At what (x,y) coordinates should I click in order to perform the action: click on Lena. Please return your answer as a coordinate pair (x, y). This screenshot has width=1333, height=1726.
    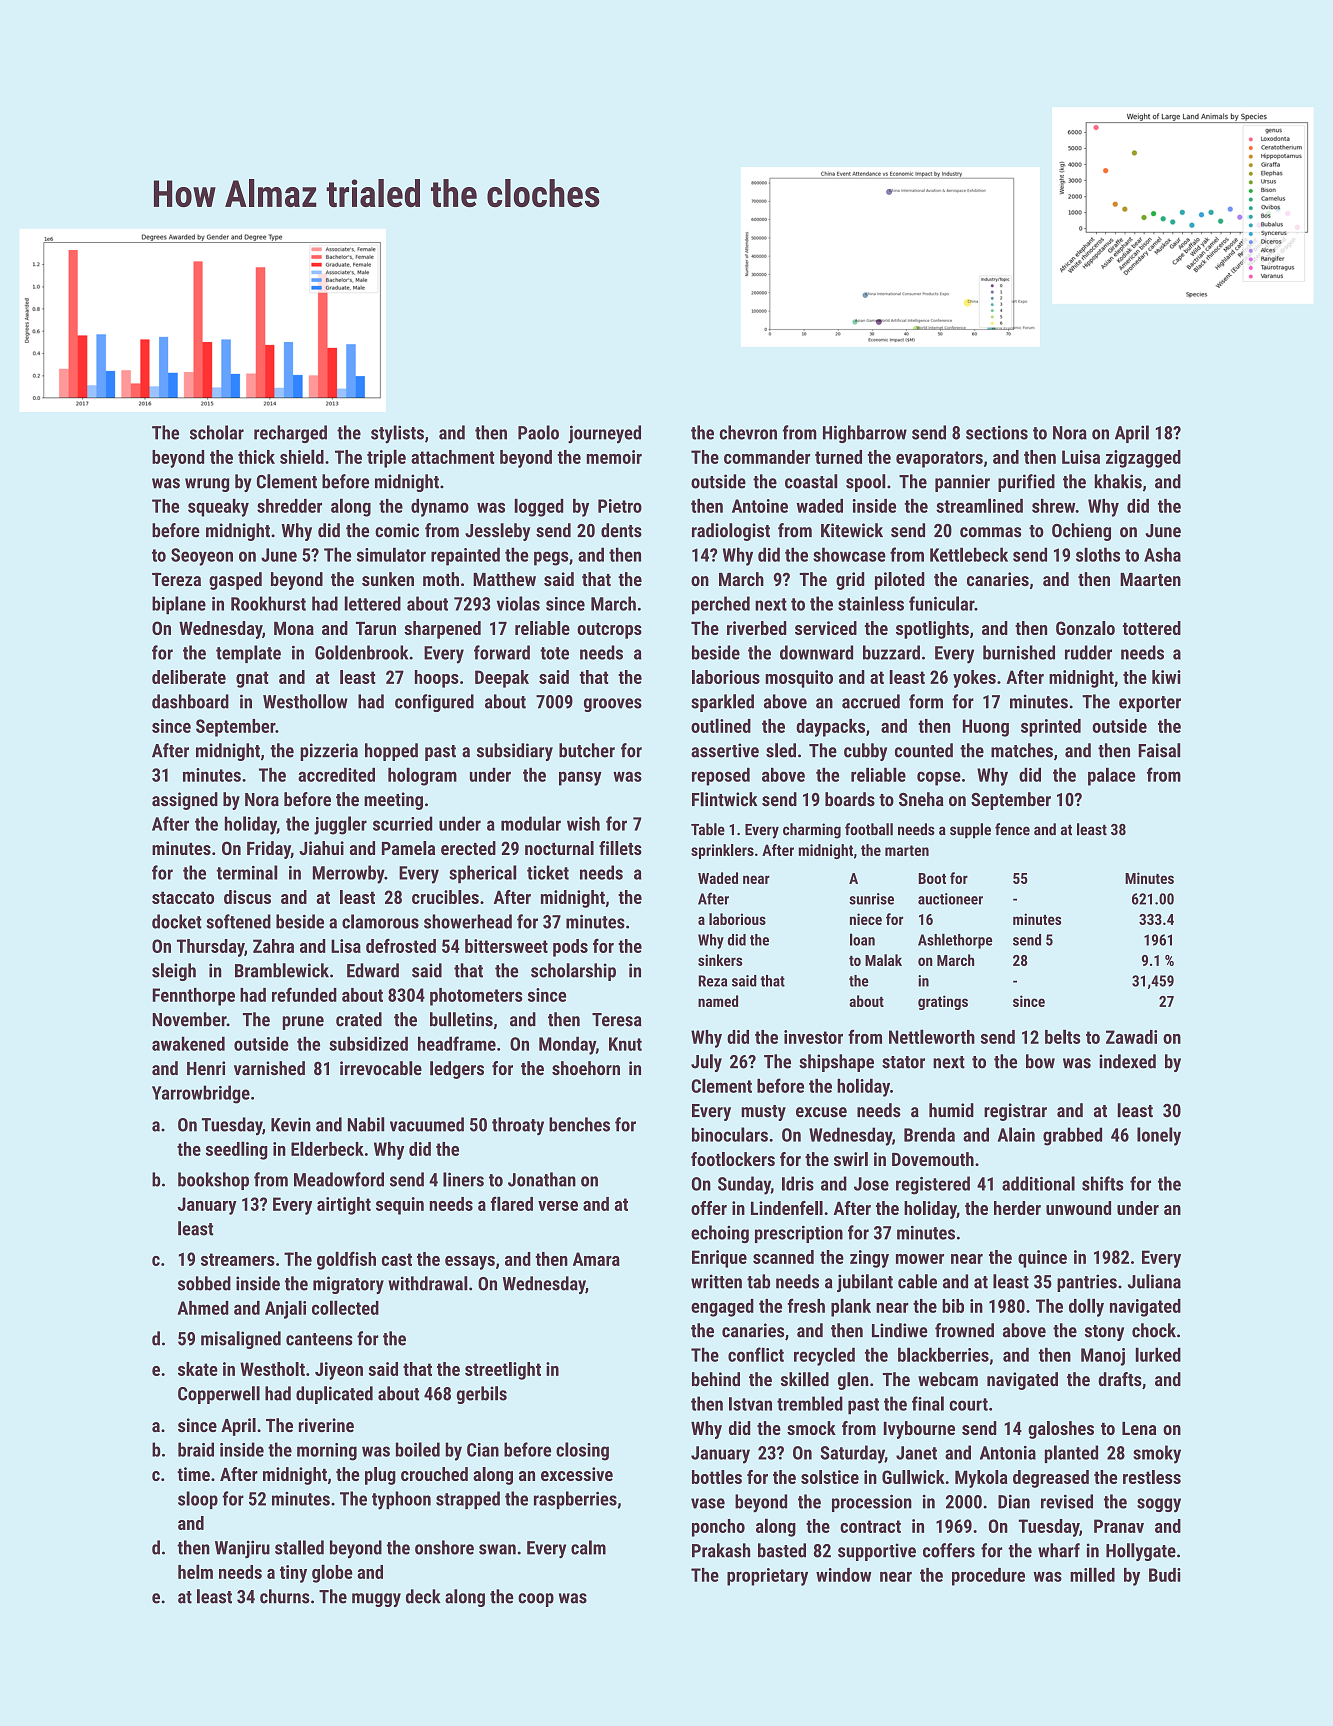
    Looking at the image, I should click on (1139, 1428).
